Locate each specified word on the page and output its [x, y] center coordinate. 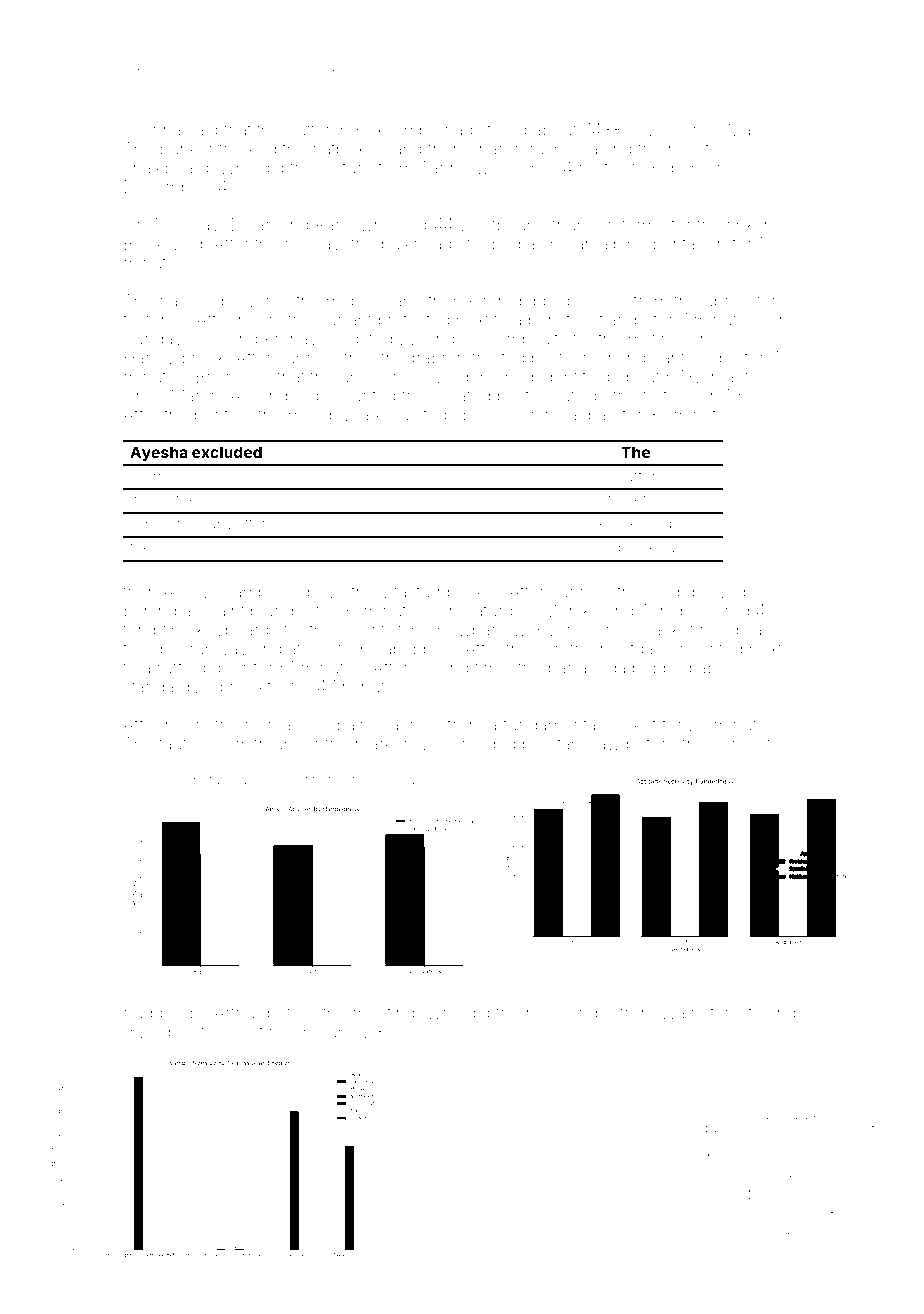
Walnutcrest [706, 1012]
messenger [570, 1016]
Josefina [254, 1031]
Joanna [152, 131]
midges [355, 302]
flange [623, 321]
